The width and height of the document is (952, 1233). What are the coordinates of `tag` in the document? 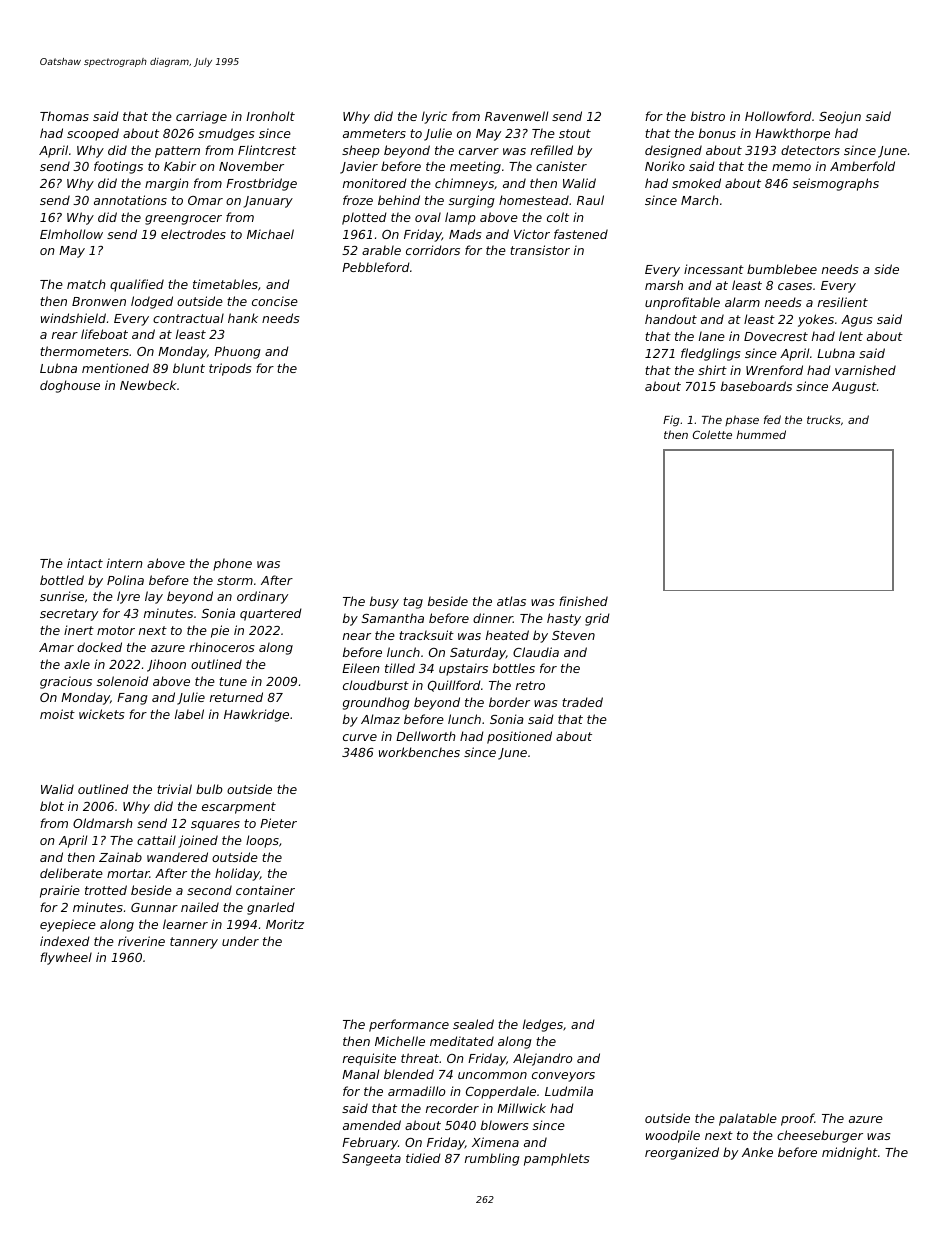 It's located at (413, 603).
